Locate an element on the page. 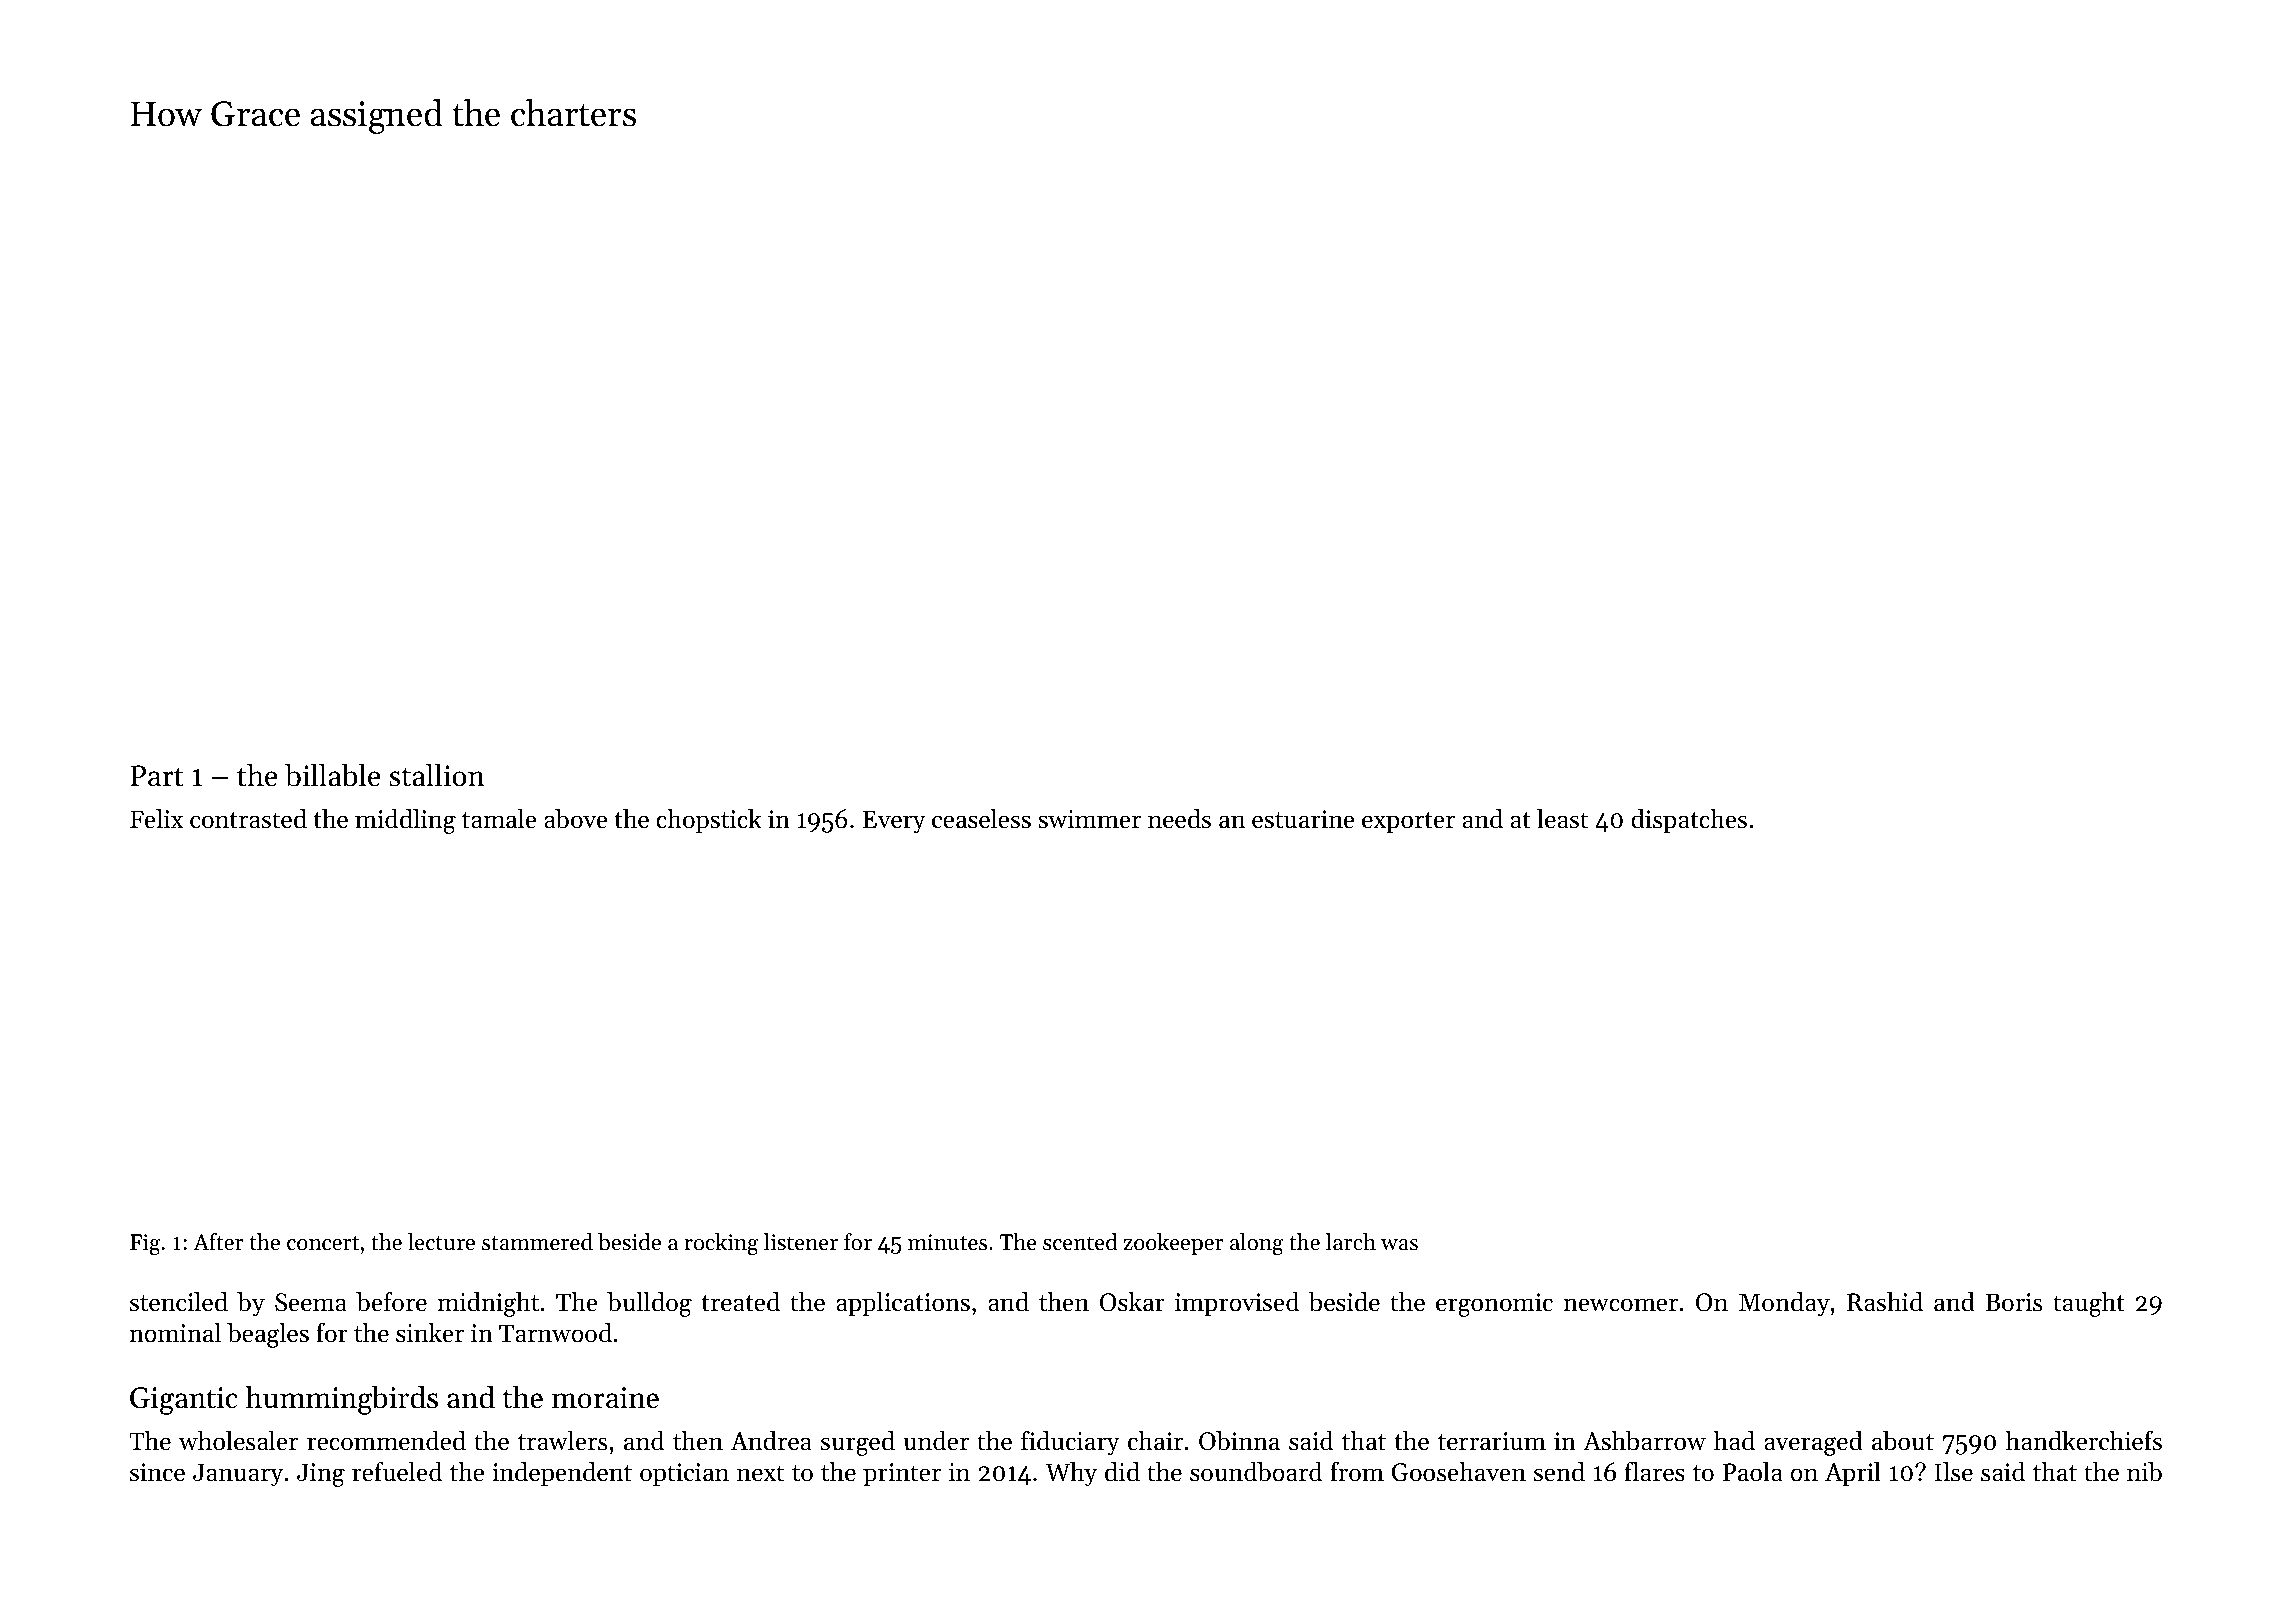 This image has height=1620, width=2292. was is located at coordinates (1399, 1245).
